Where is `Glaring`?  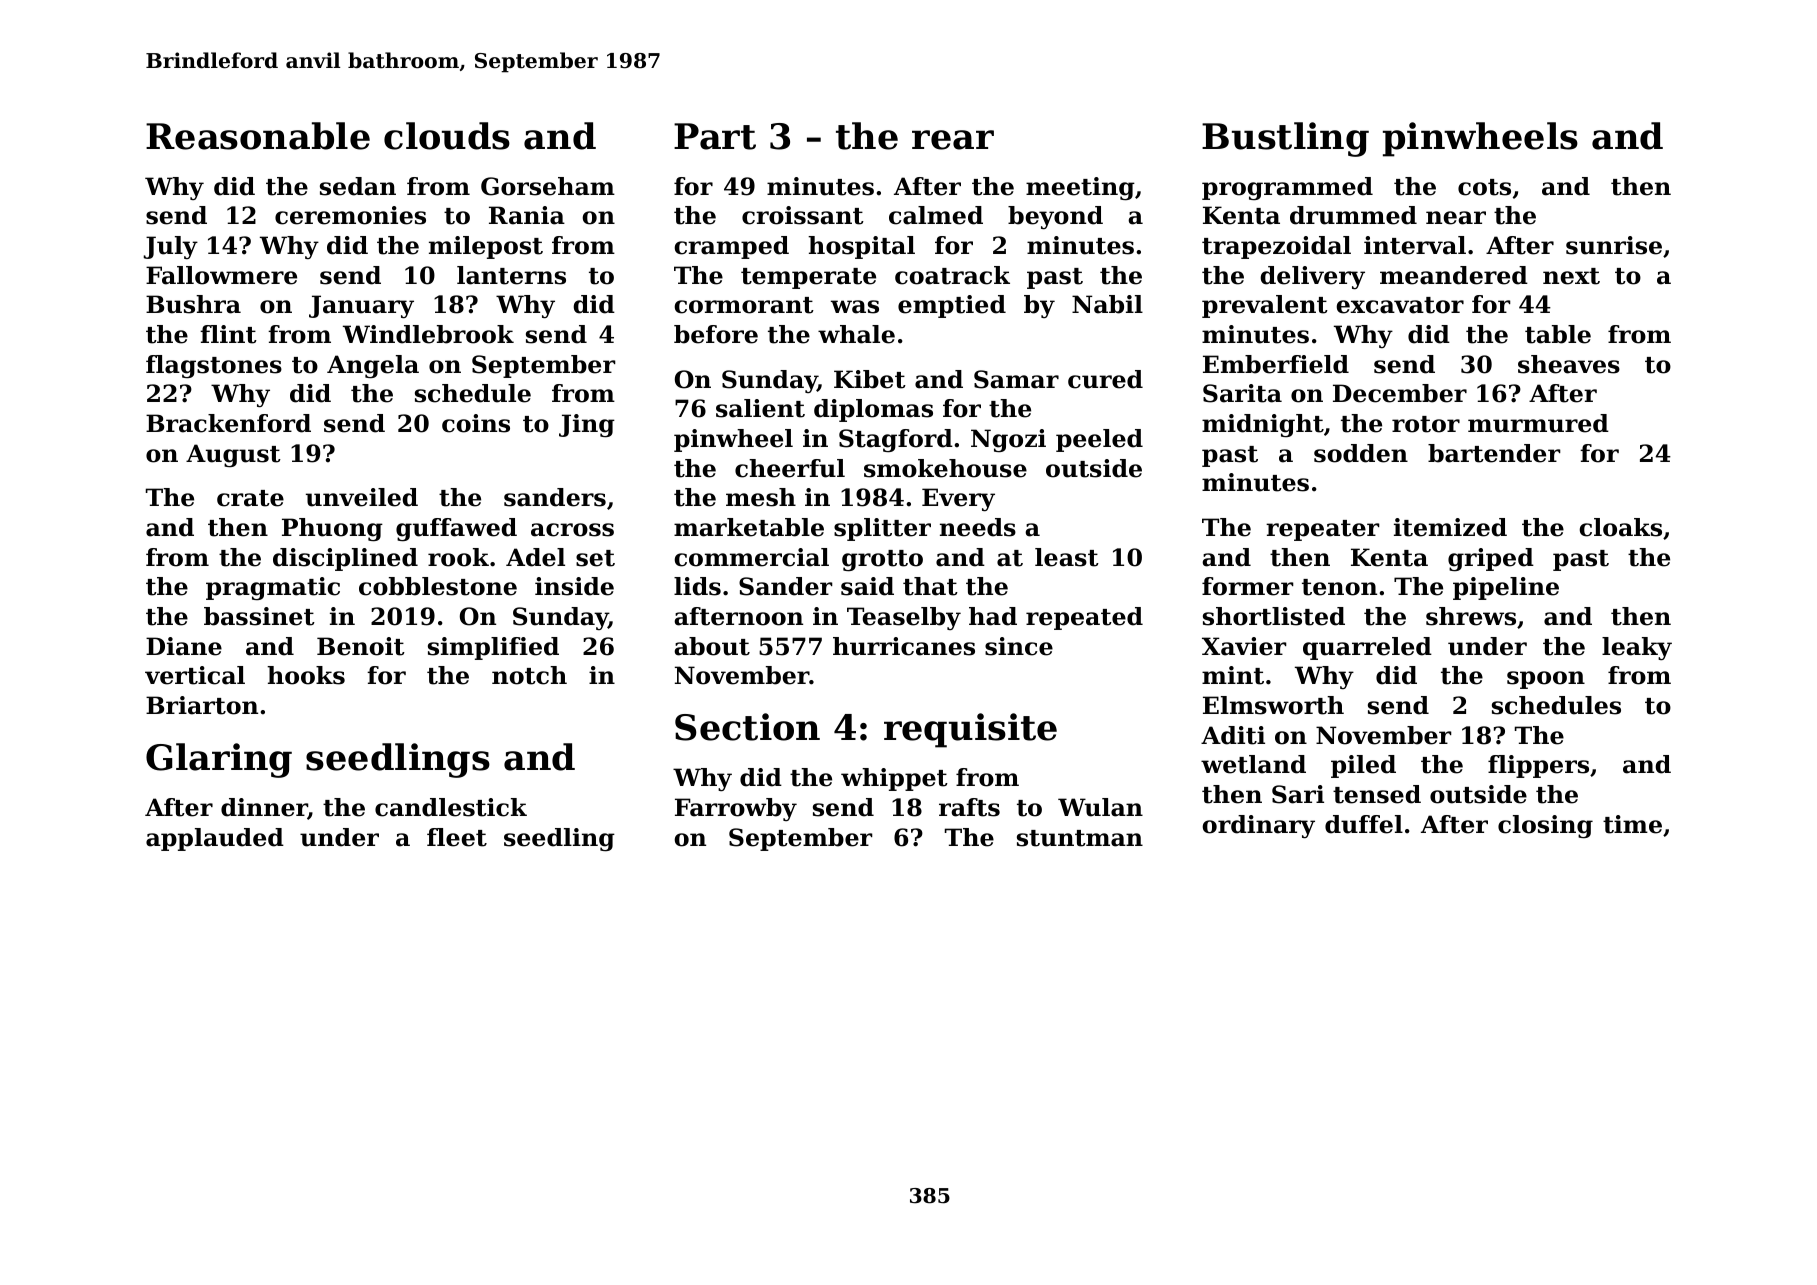
Glaring is located at coordinates (219, 760).
